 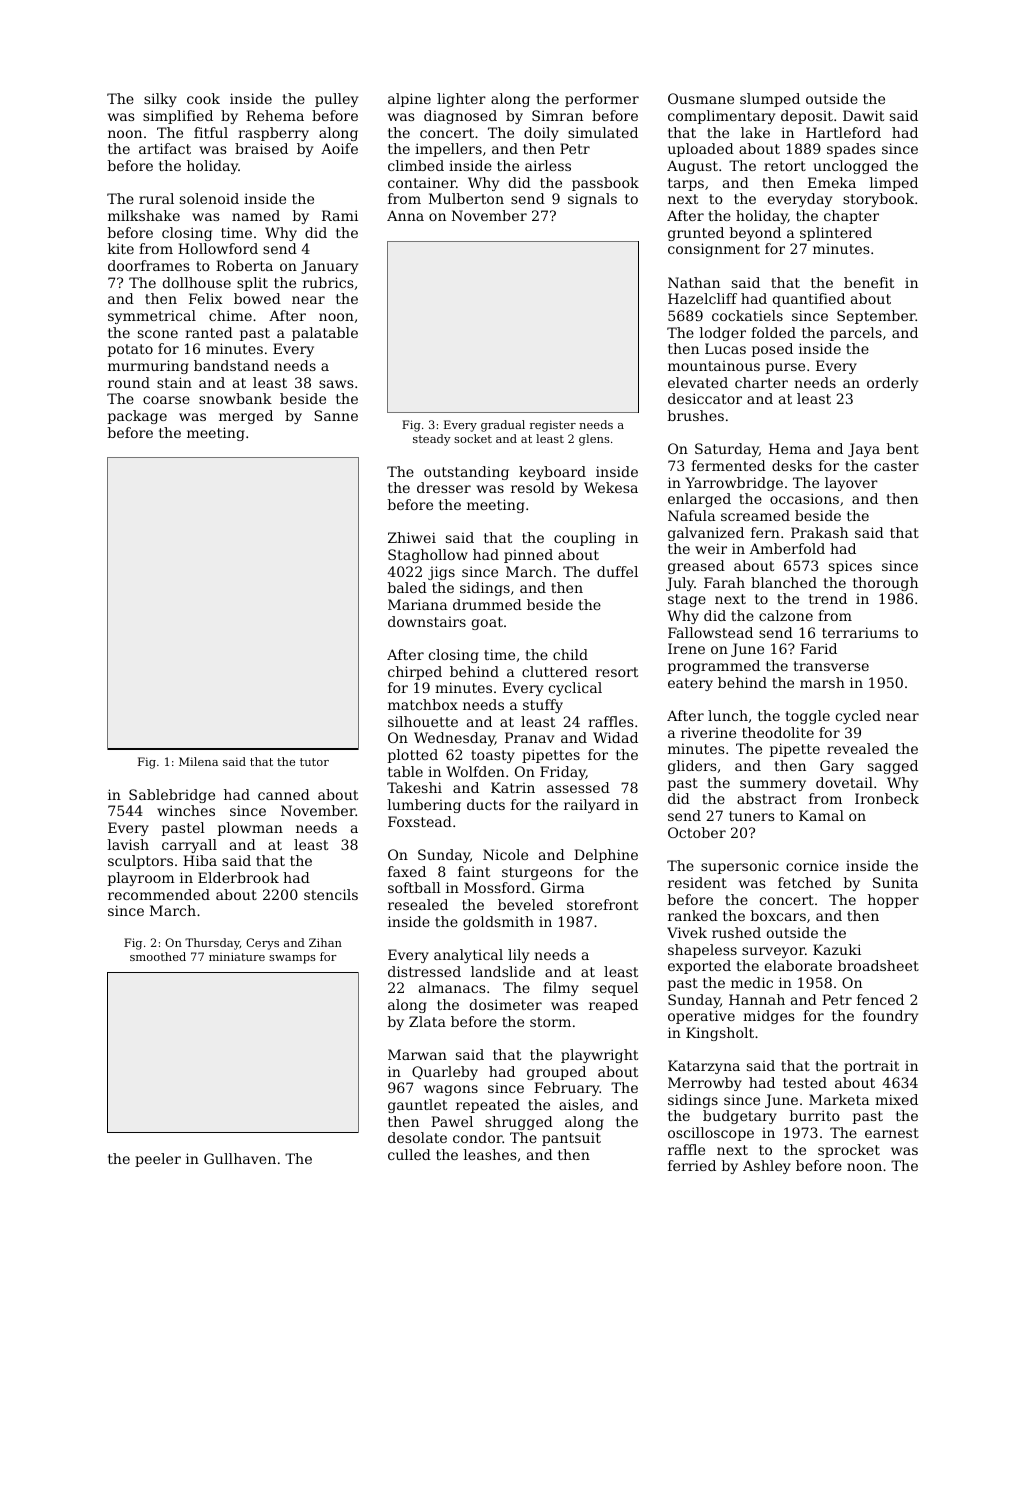 I want to click on pulley, so click(x=336, y=100).
